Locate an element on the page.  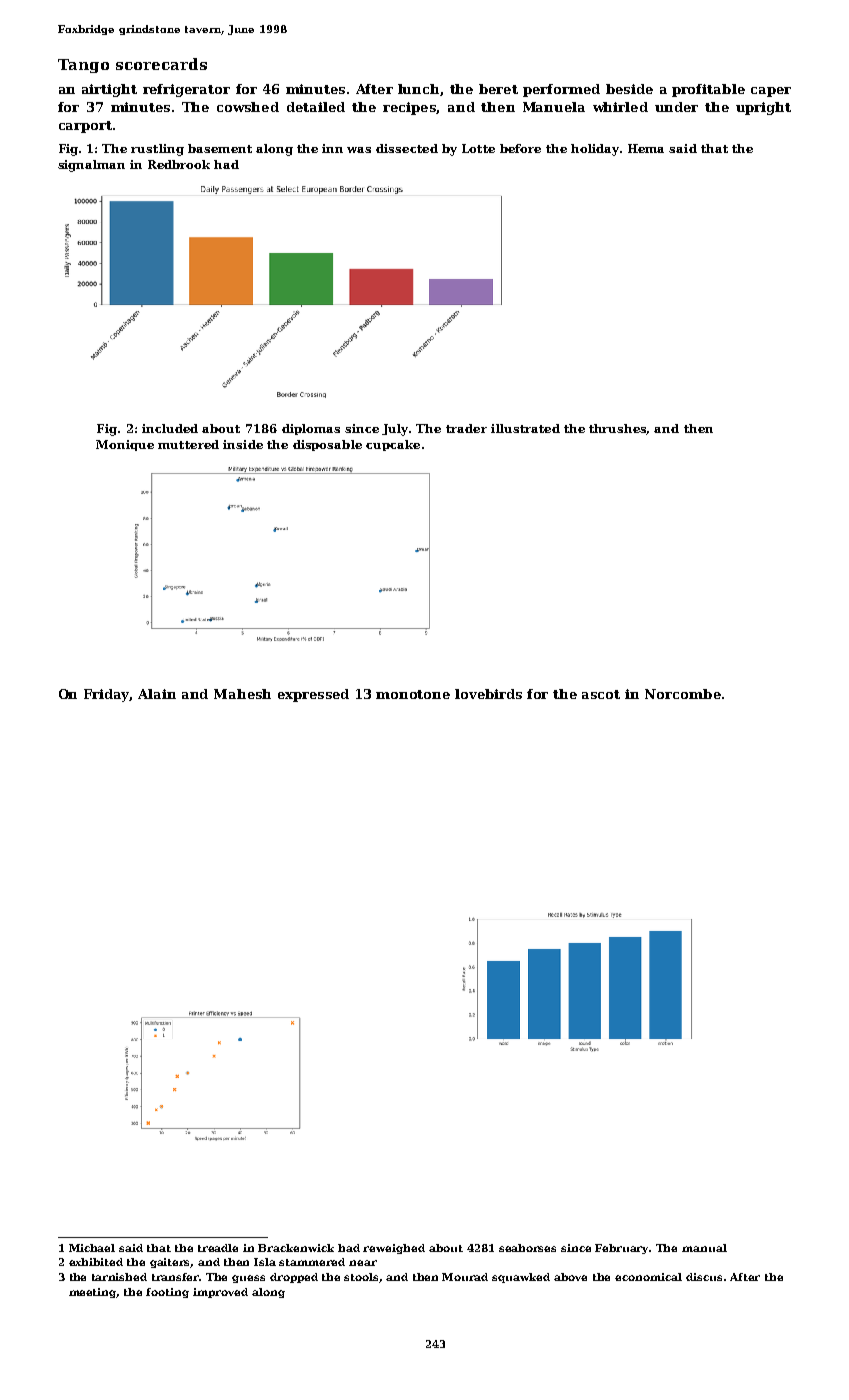
scorecards is located at coordinates (161, 64).
